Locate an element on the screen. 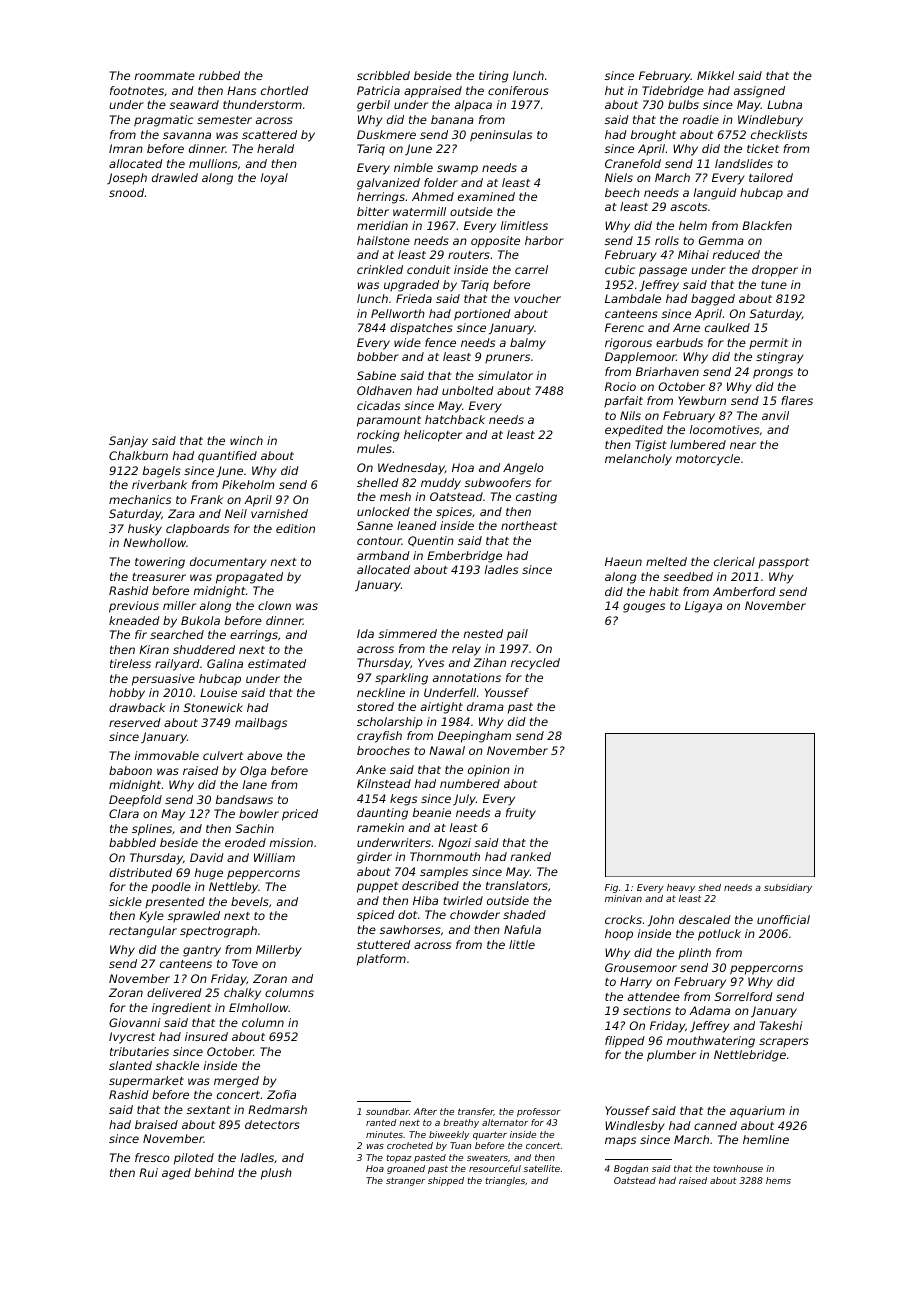 Image resolution: width=924 pixels, height=1308 pixels. Sanjay is located at coordinates (128, 442).
